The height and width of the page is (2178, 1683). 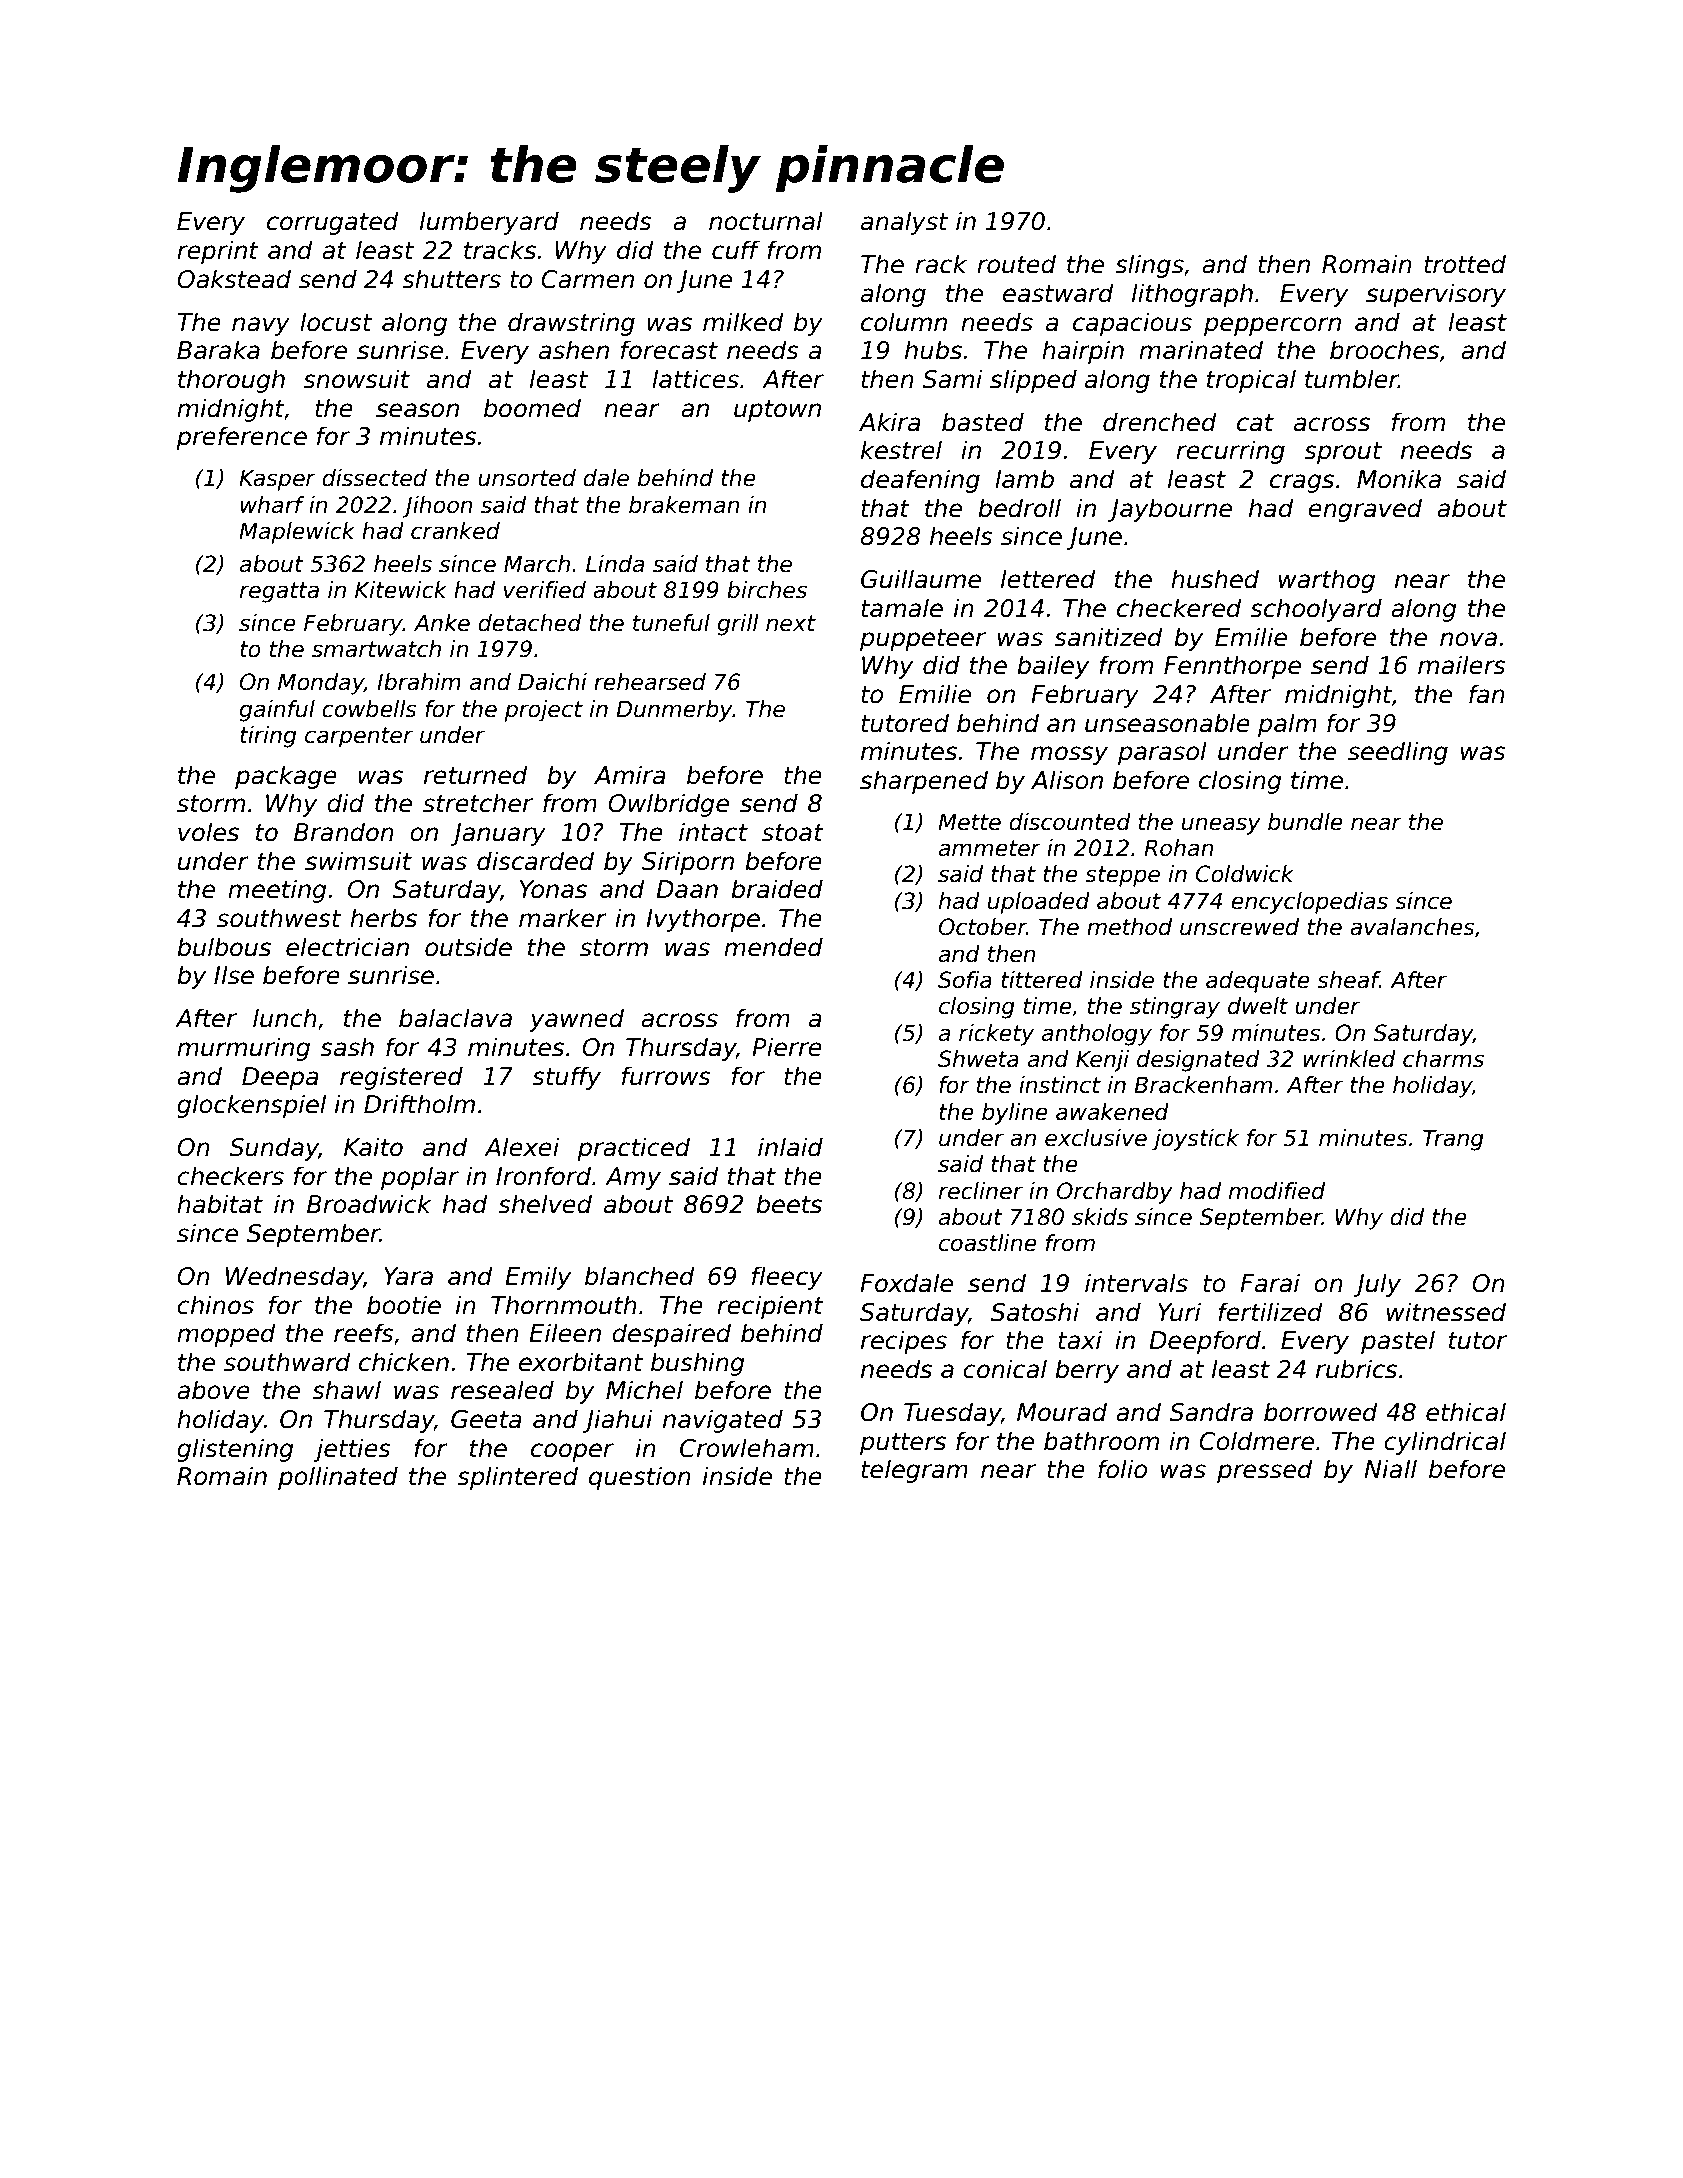 I want to click on avalanches, so click(x=1412, y=927).
